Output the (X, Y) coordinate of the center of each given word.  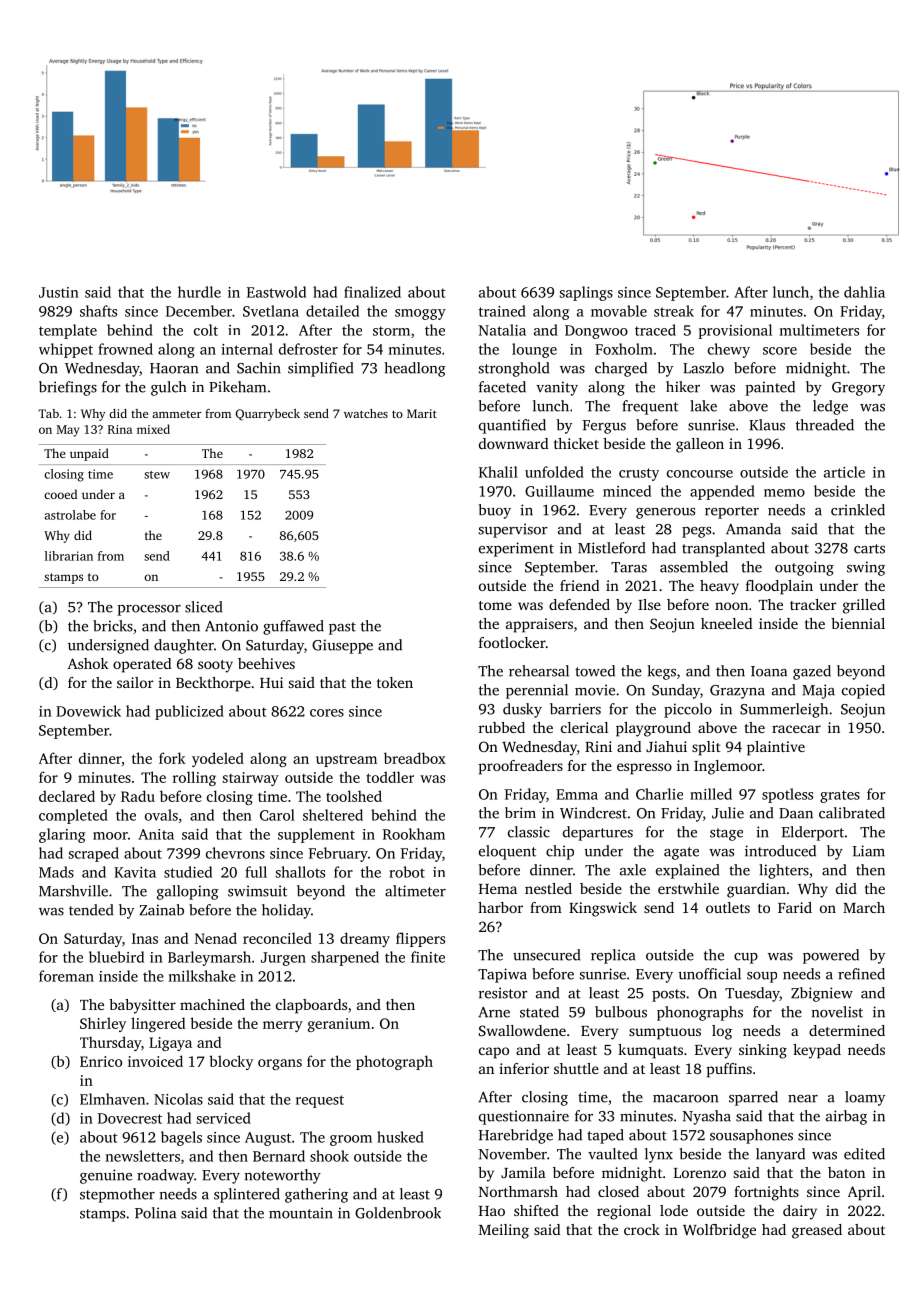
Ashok (88, 663)
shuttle (576, 1068)
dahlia (864, 292)
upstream (346, 761)
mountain (301, 1213)
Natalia (502, 330)
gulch (168, 388)
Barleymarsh (209, 958)
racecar (796, 729)
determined (847, 1030)
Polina (155, 1213)
